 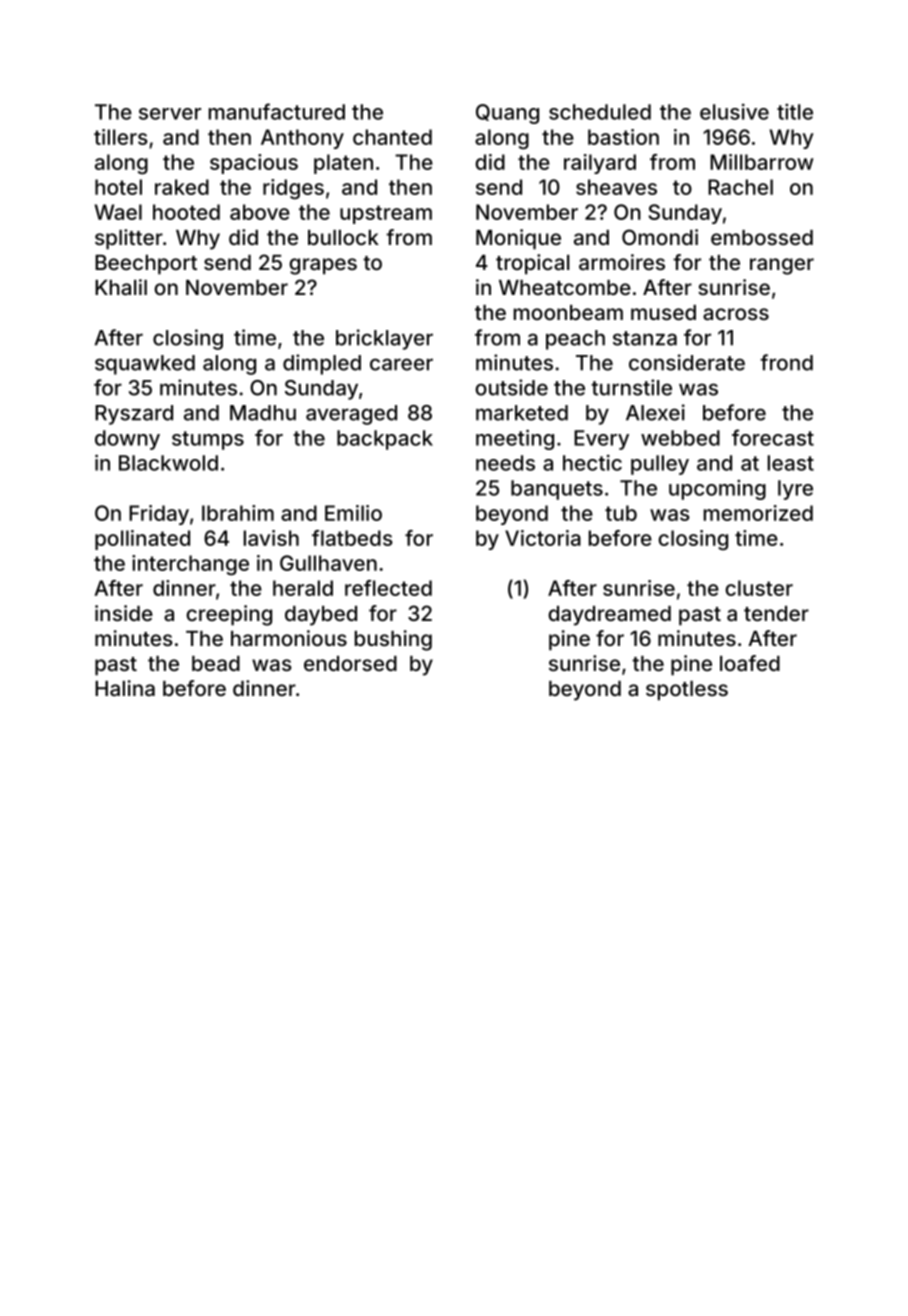 What do you see at coordinates (609, 616) in the screenshot?
I see `daydreamed` at bounding box center [609, 616].
